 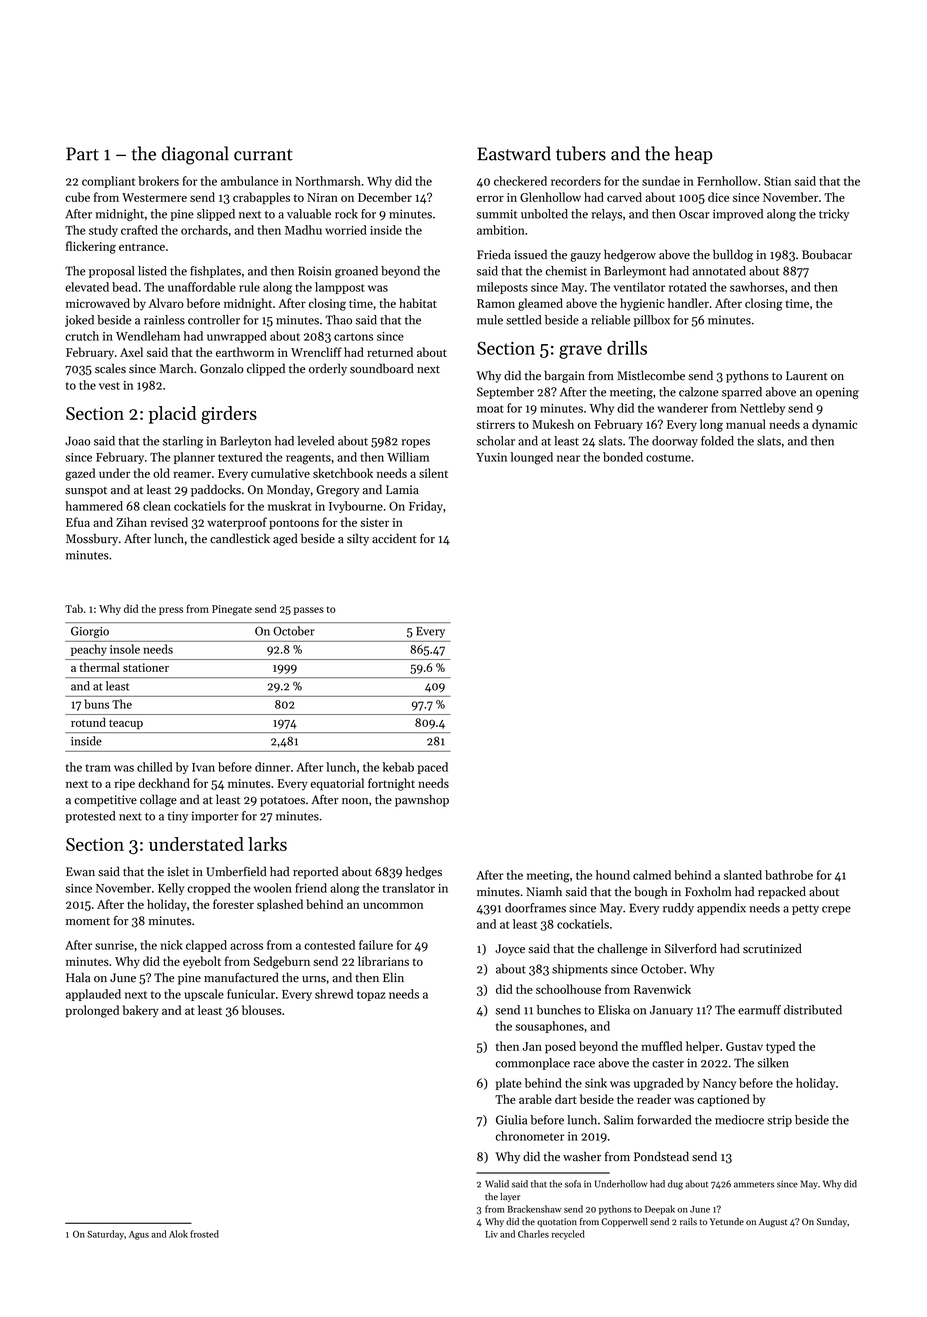 What do you see at coordinates (668, 458) in the image?
I see `costume` at bounding box center [668, 458].
